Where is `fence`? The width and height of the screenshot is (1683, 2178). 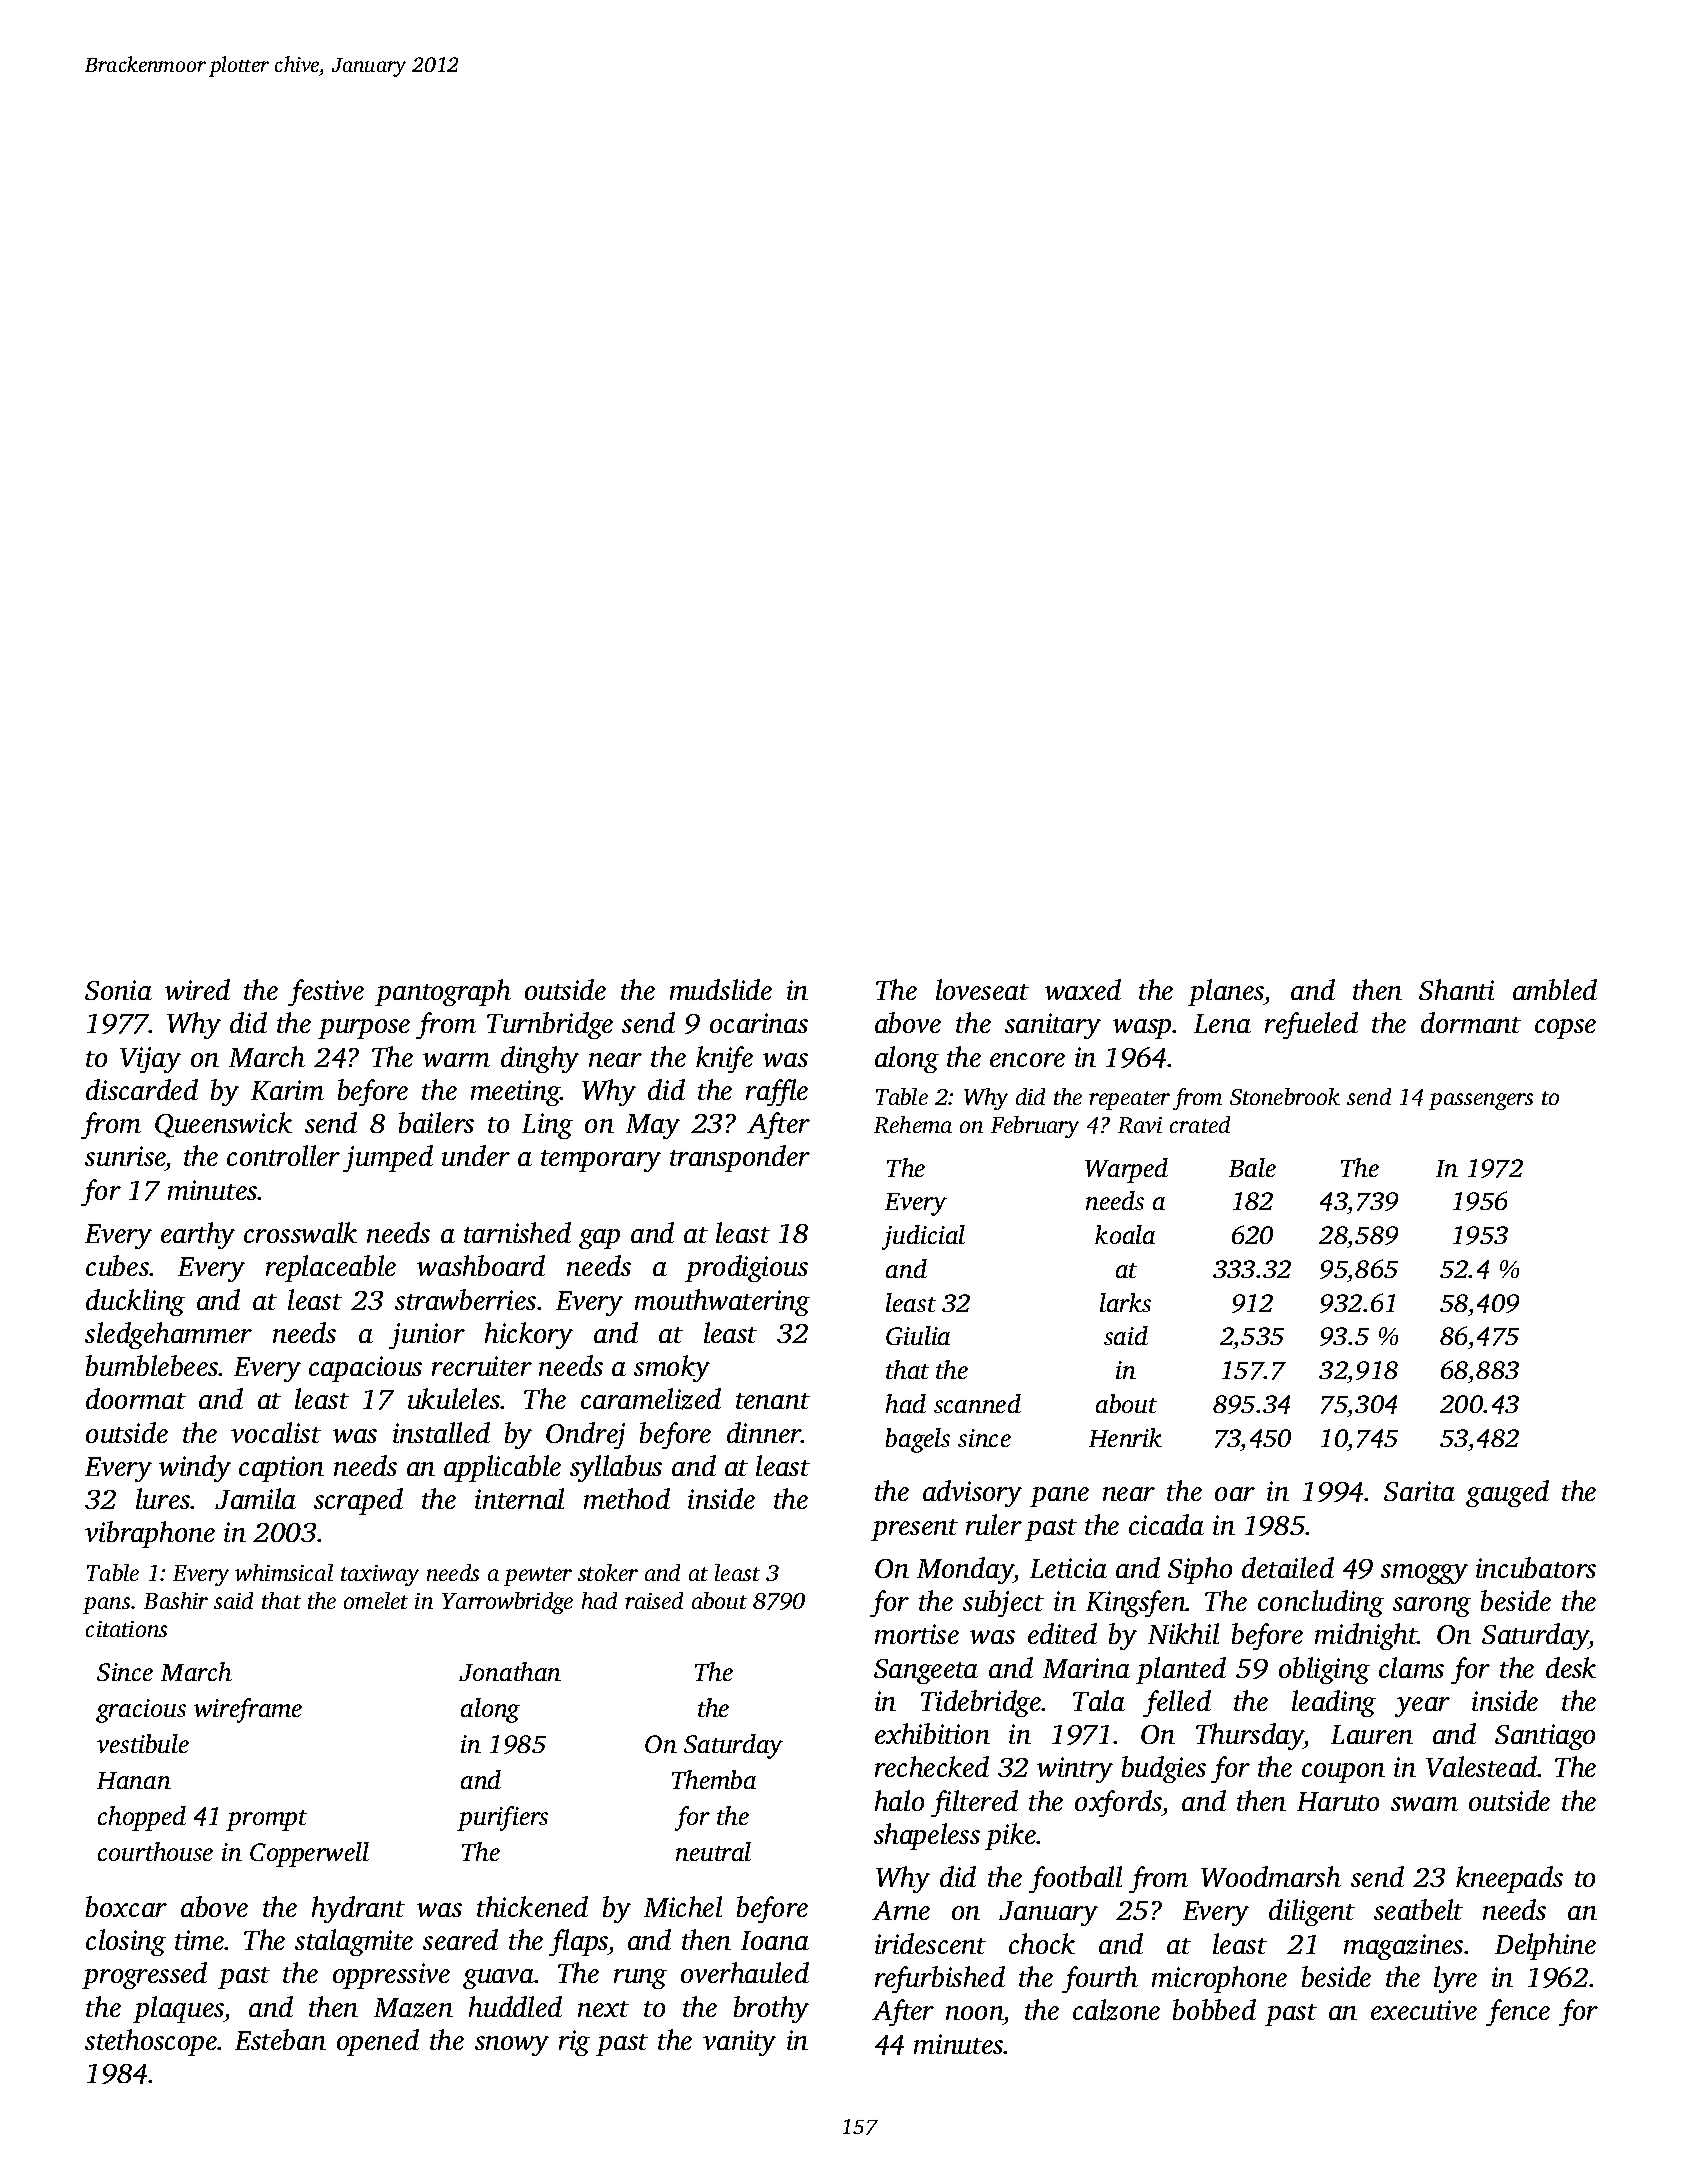
fence is located at coordinates (1518, 2012).
